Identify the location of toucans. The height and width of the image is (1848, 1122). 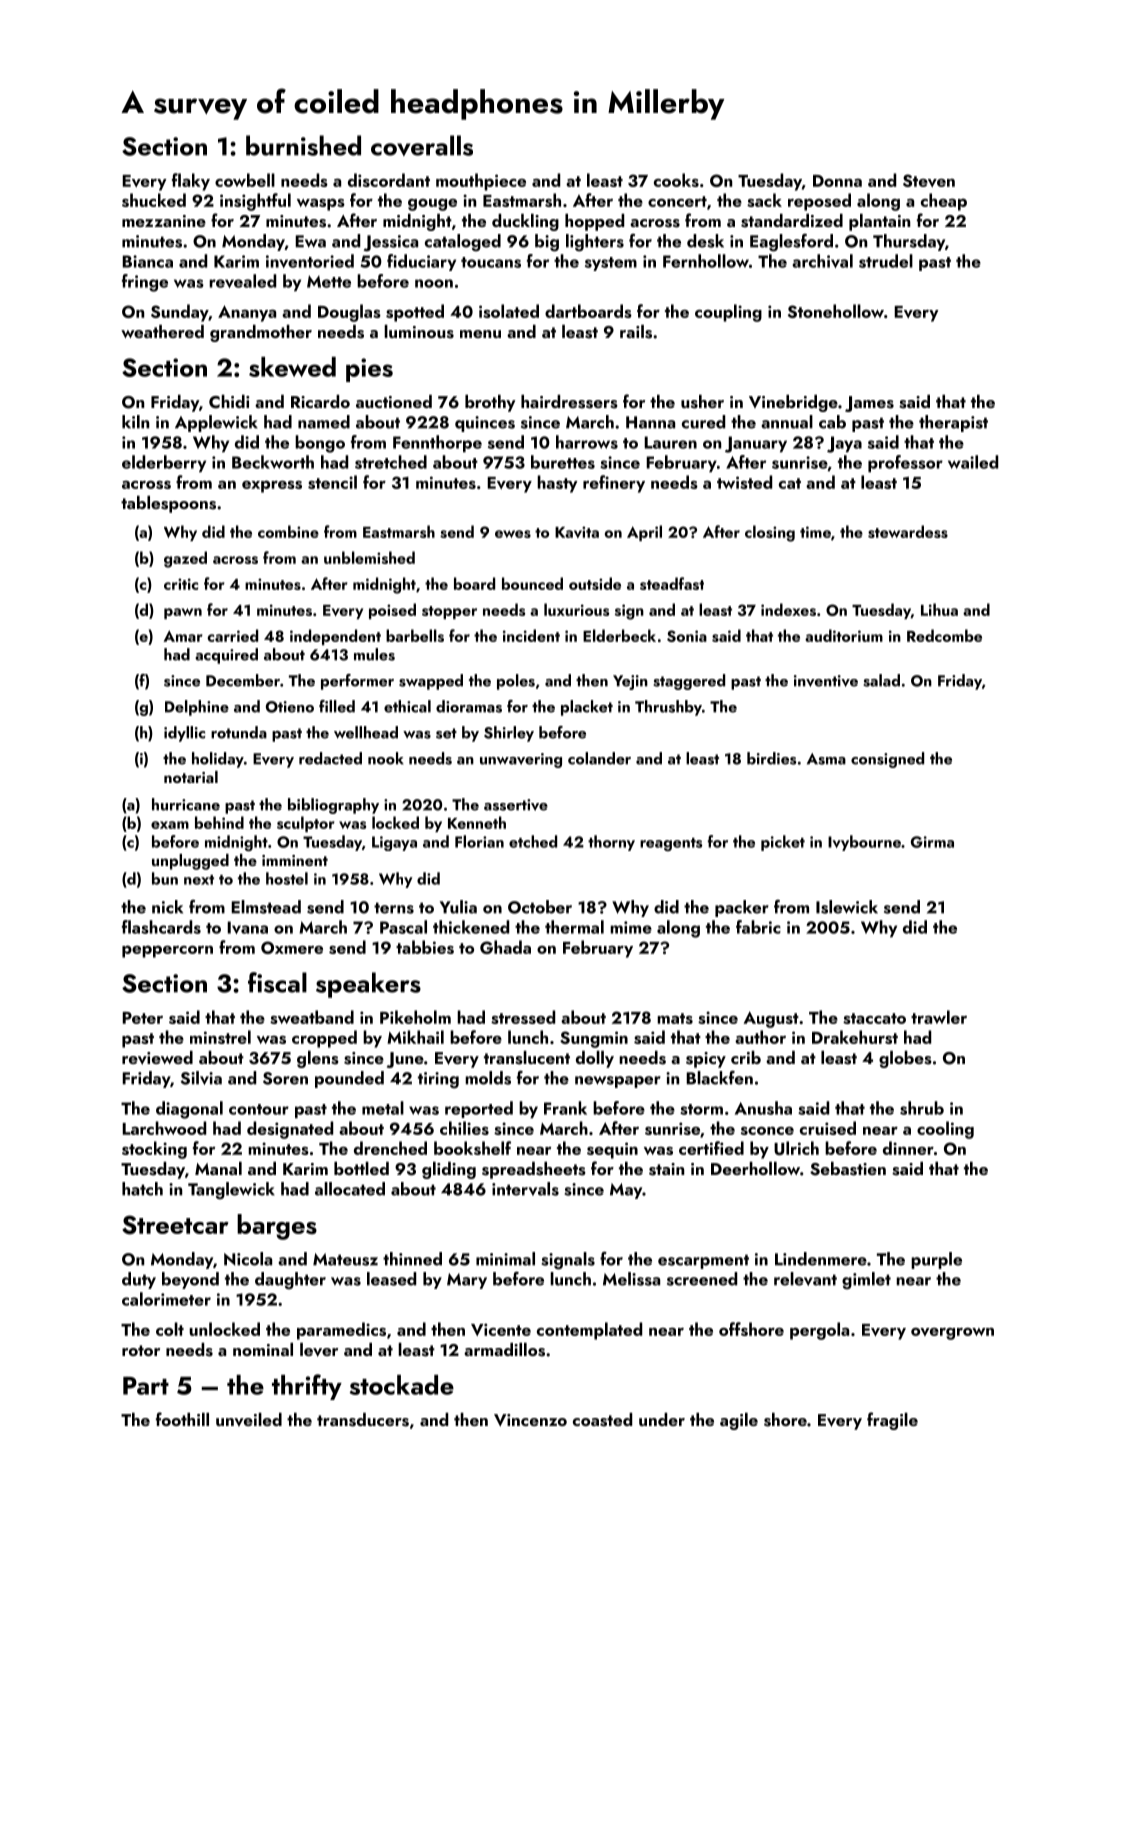
(491, 262).
